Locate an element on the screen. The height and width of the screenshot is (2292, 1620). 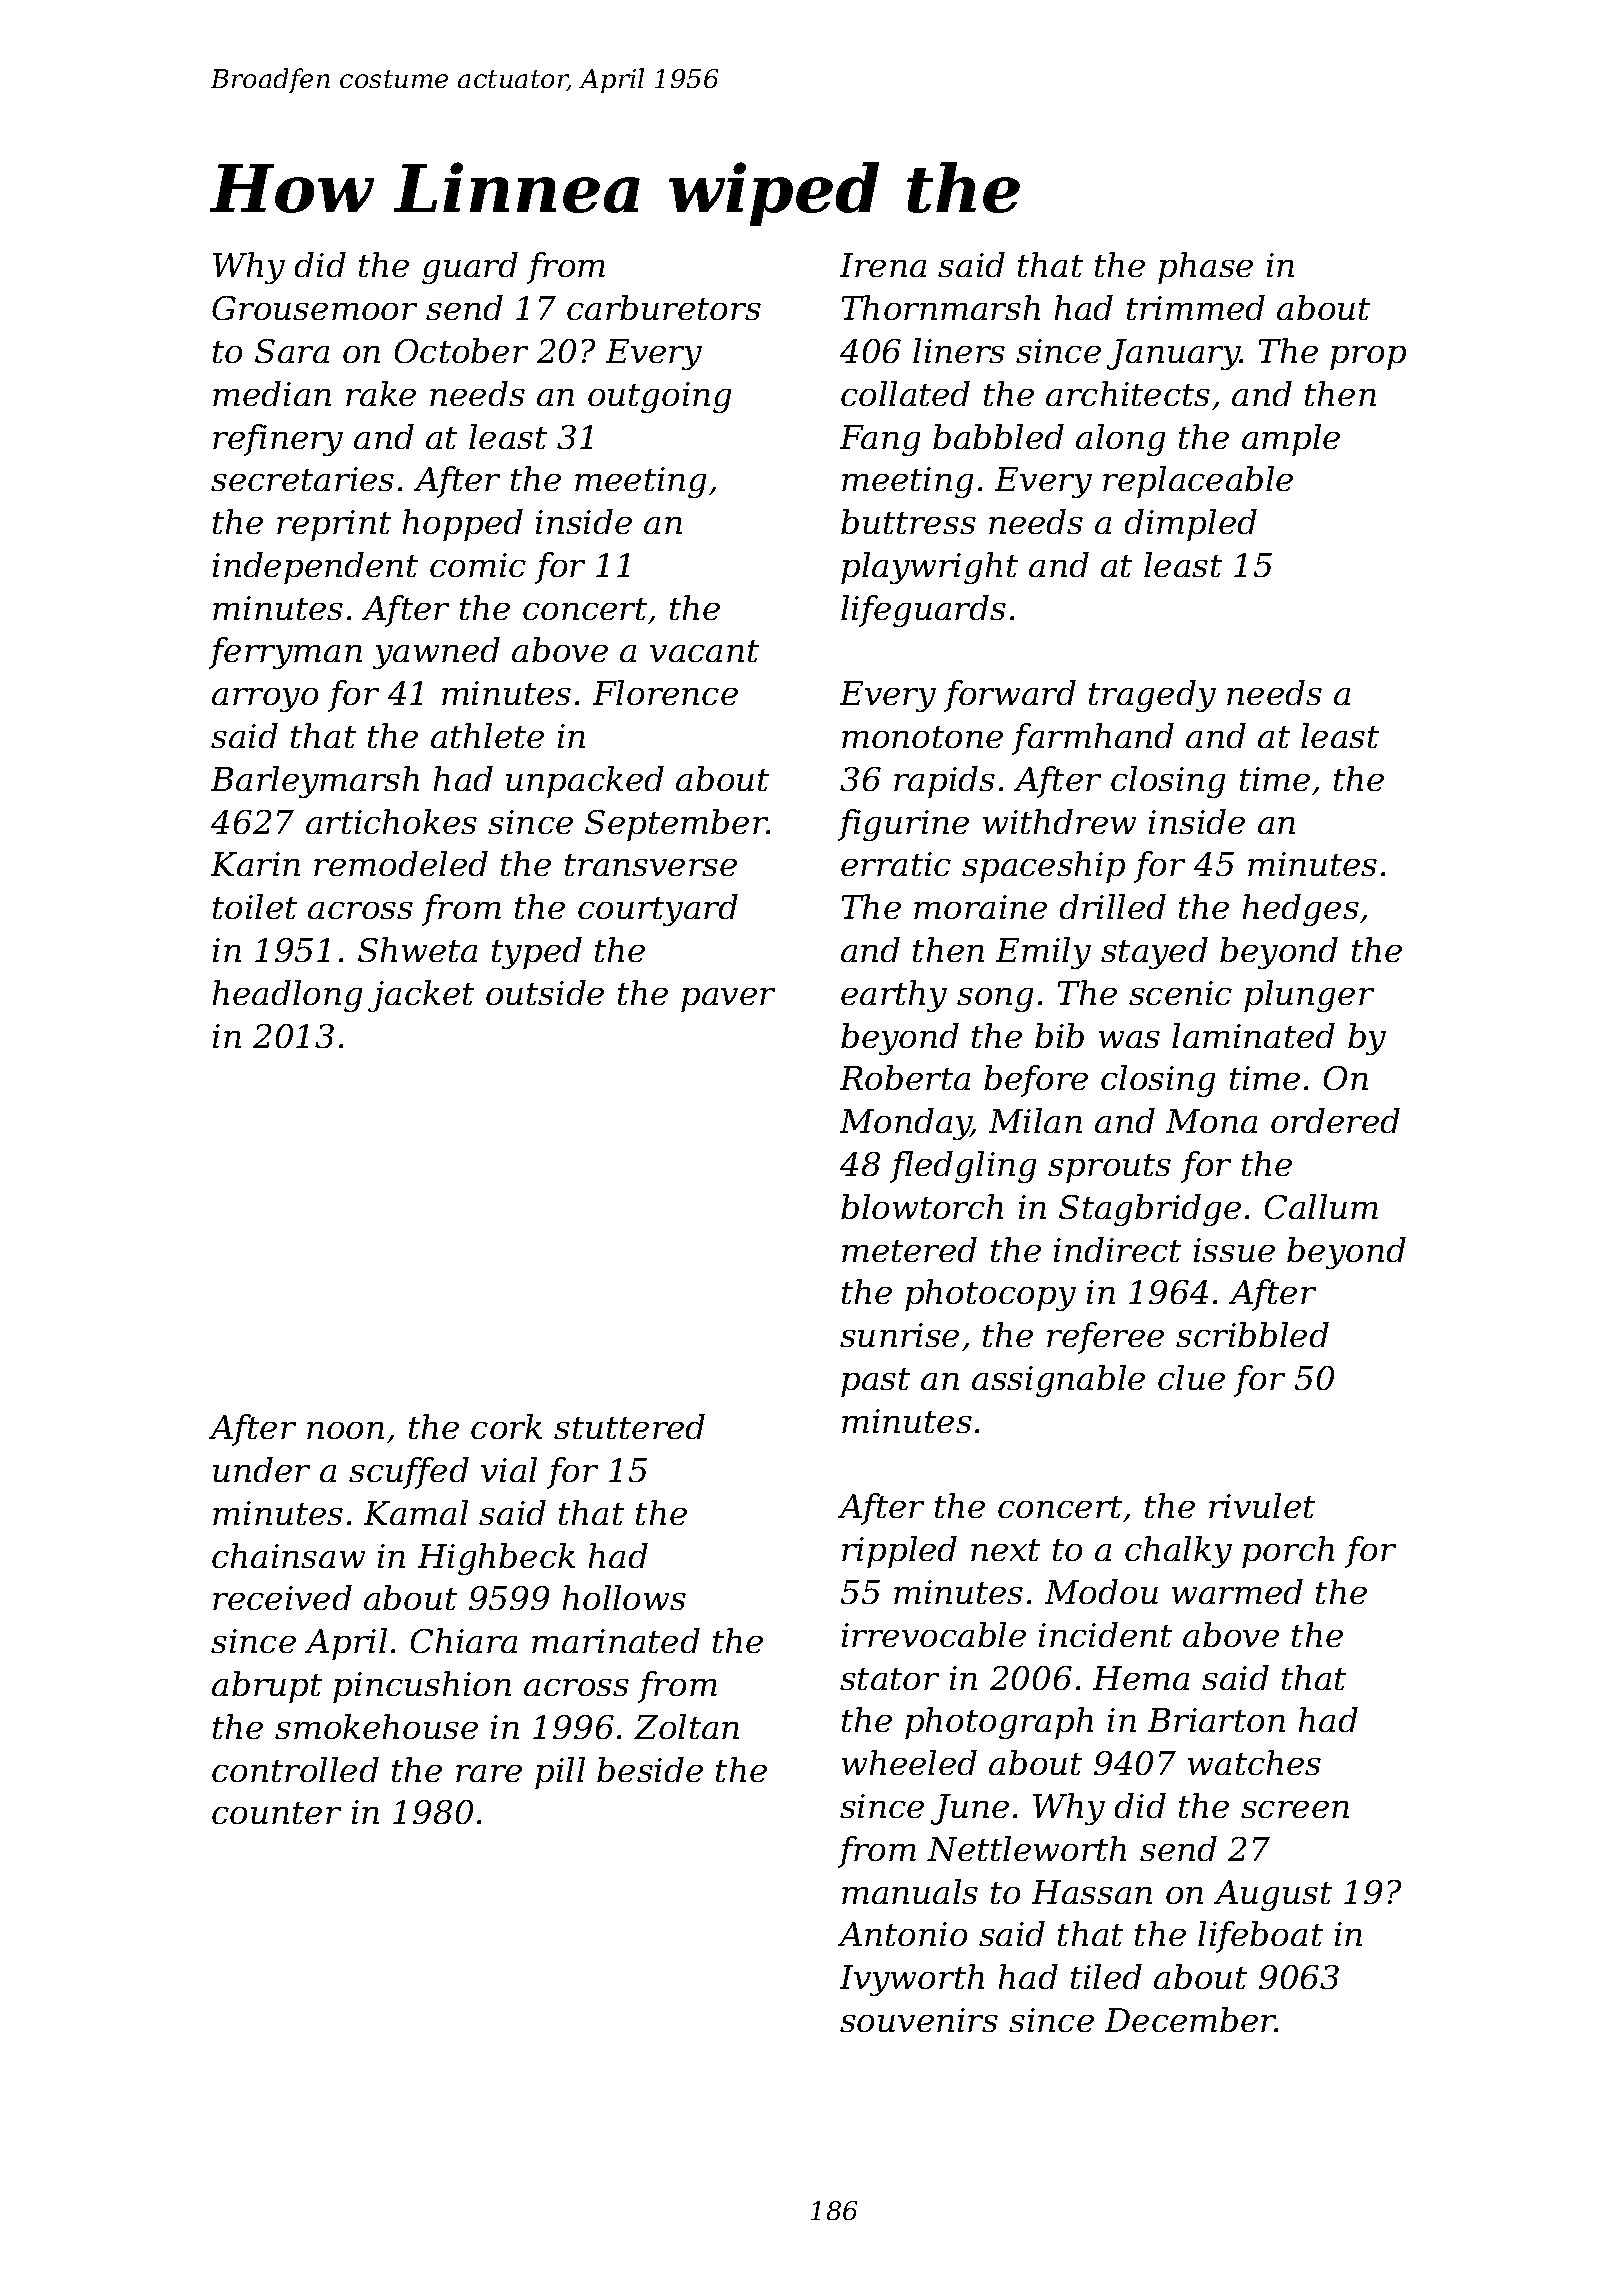
ample is located at coordinates (1291, 440).
